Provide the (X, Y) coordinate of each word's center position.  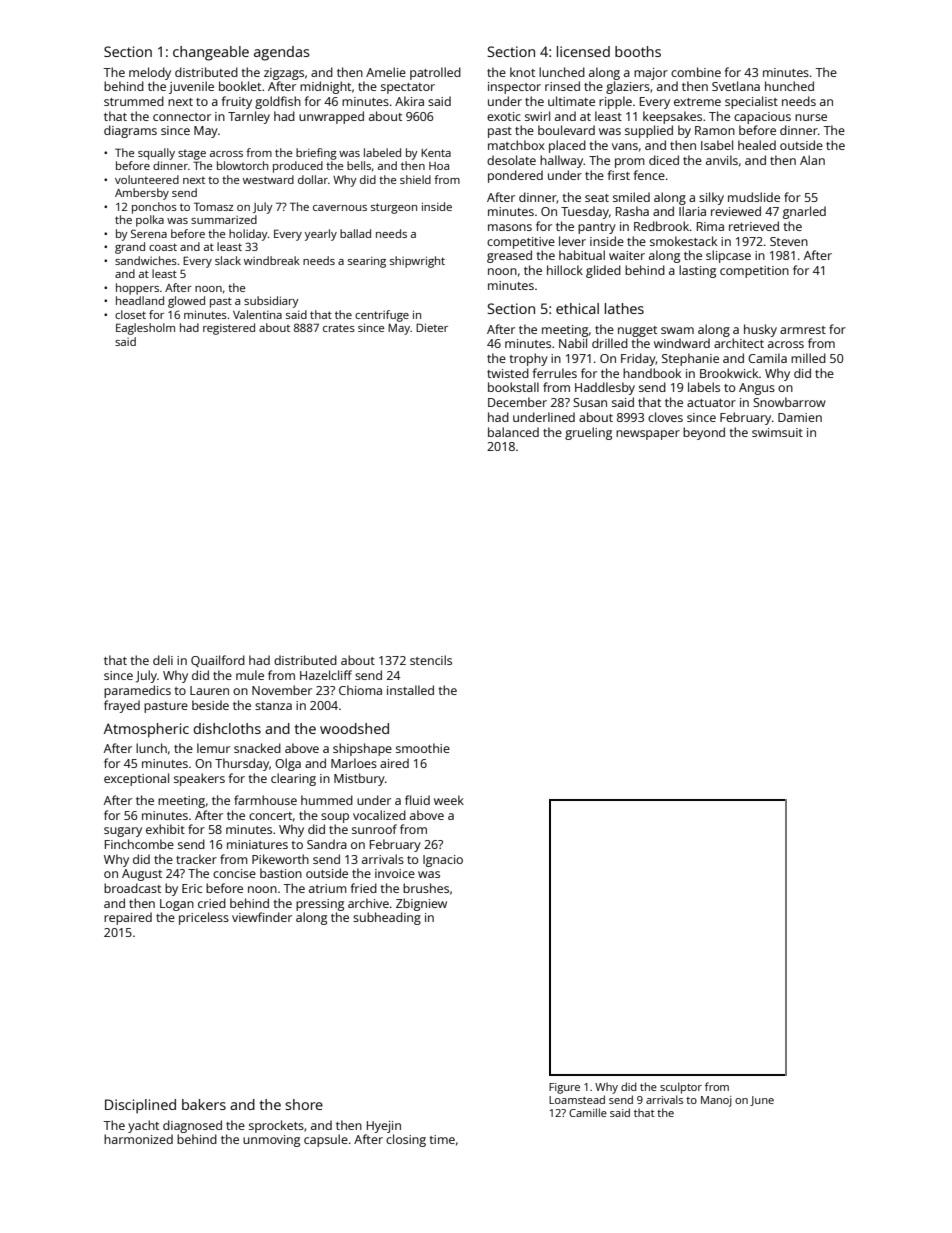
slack (228, 260)
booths (638, 51)
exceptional (136, 779)
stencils (431, 660)
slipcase (728, 256)
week (449, 800)
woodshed (354, 728)
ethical (577, 308)
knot (522, 72)
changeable (211, 53)
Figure (564, 1088)
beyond (704, 433)
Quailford (218, 661)
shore (304, 1104)
